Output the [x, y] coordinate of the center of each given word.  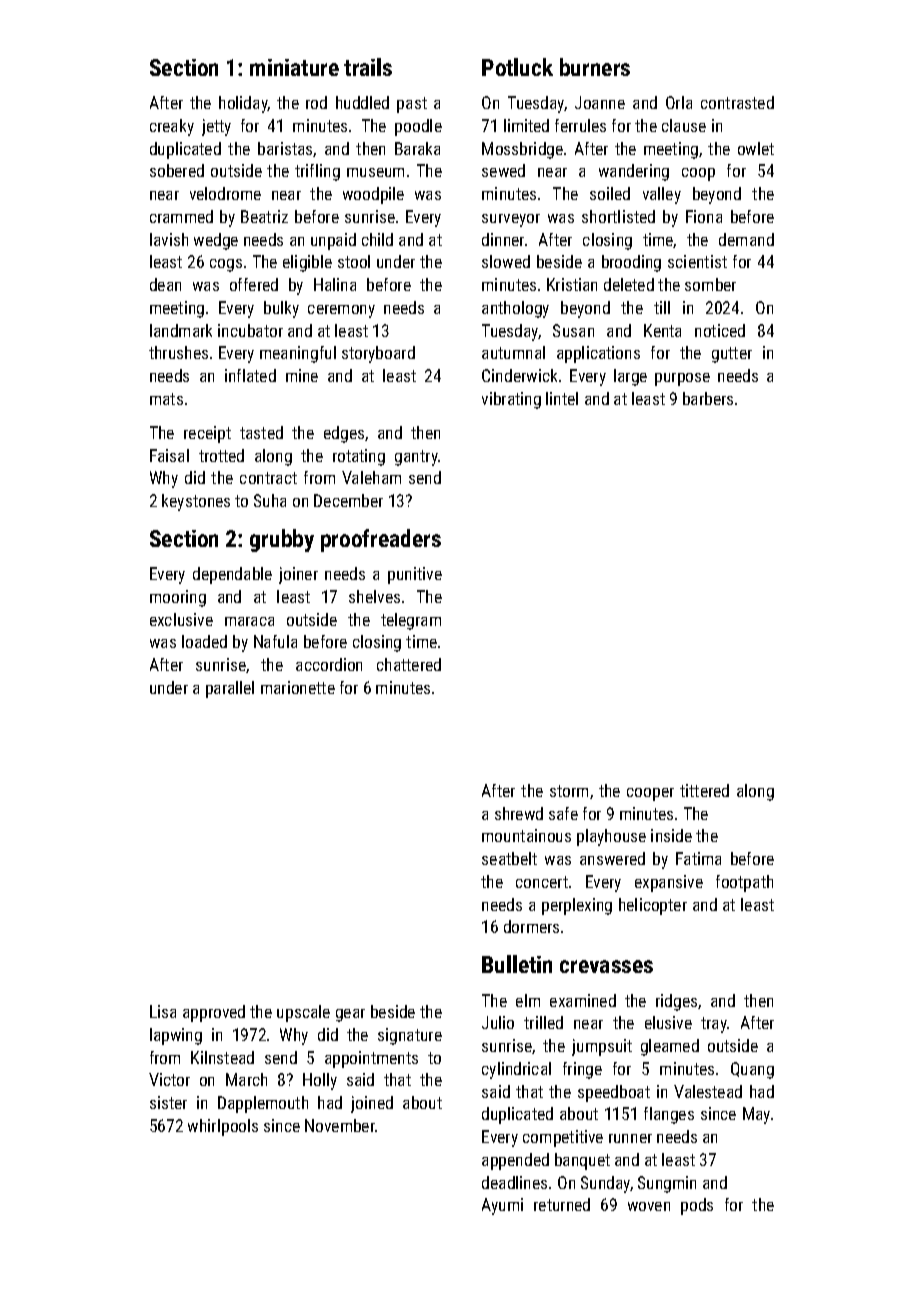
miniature [294, 67]
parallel [230, 689]
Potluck [517, 67]
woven [649, 1206]
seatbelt [509, 858]
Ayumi [502, 1206]
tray [714, 1025]
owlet [756, 148]
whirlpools [223, 1127]
